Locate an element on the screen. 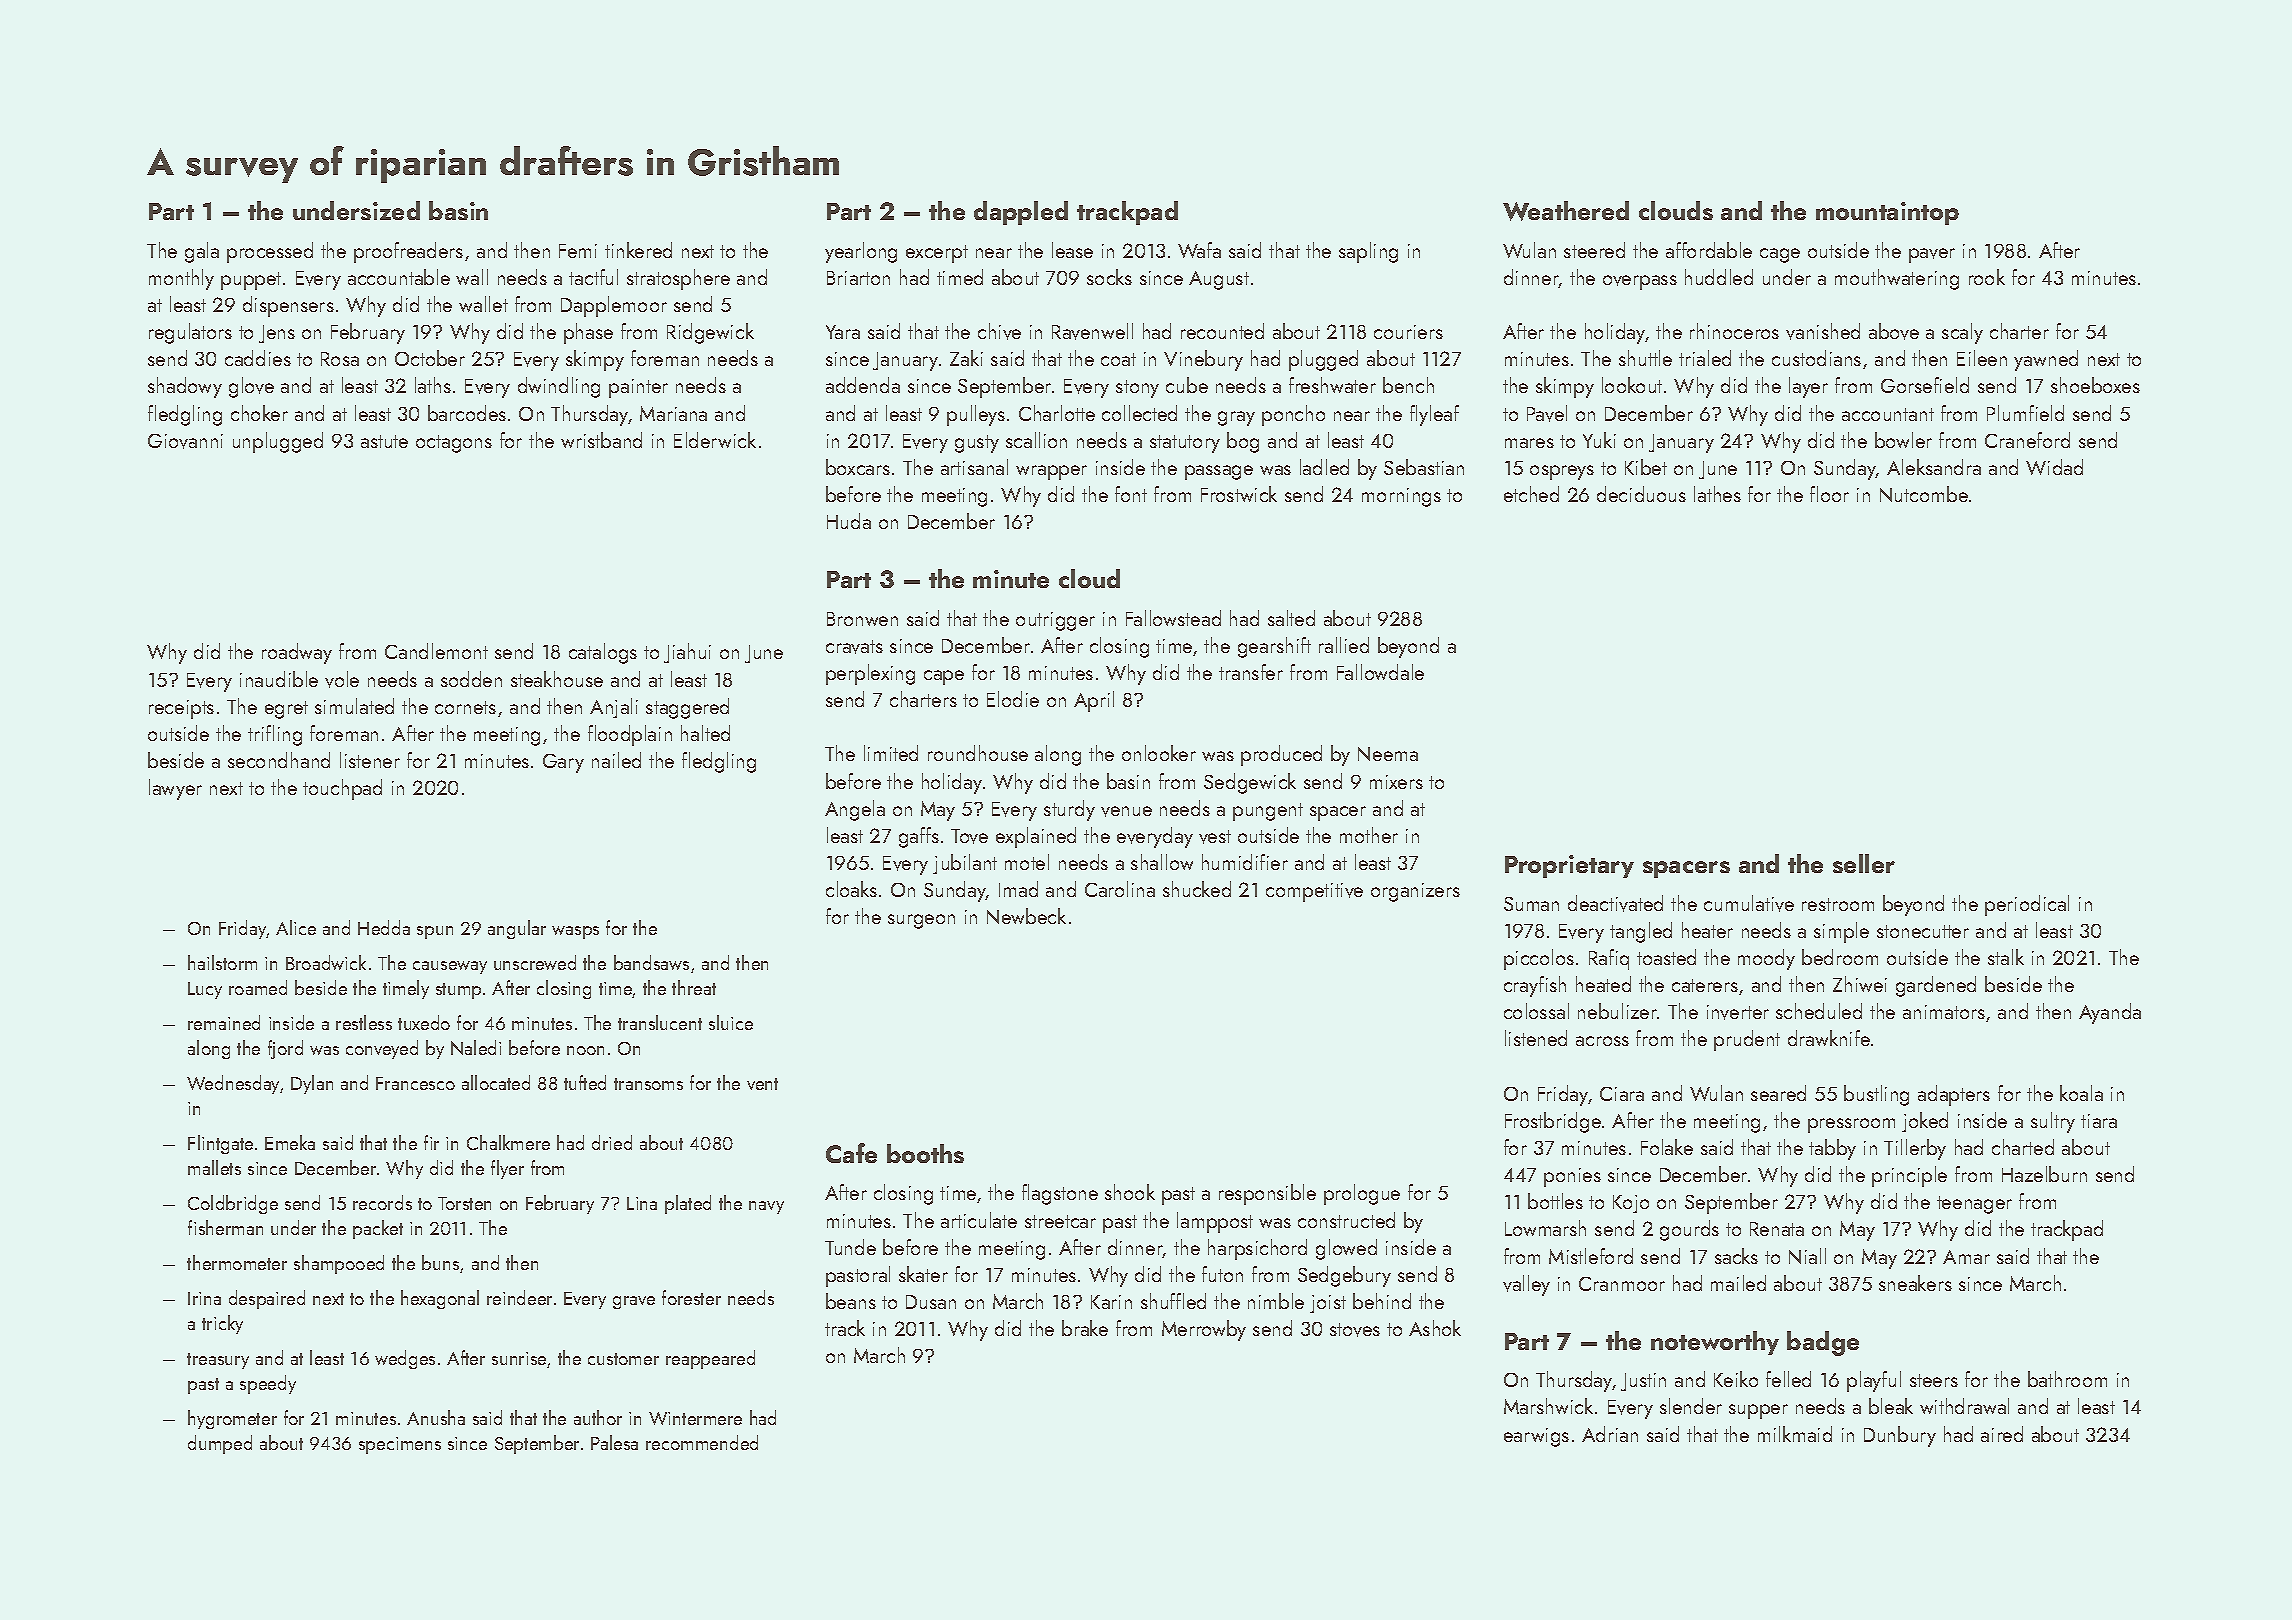  barcodes is located at coordinates (467, 413).
